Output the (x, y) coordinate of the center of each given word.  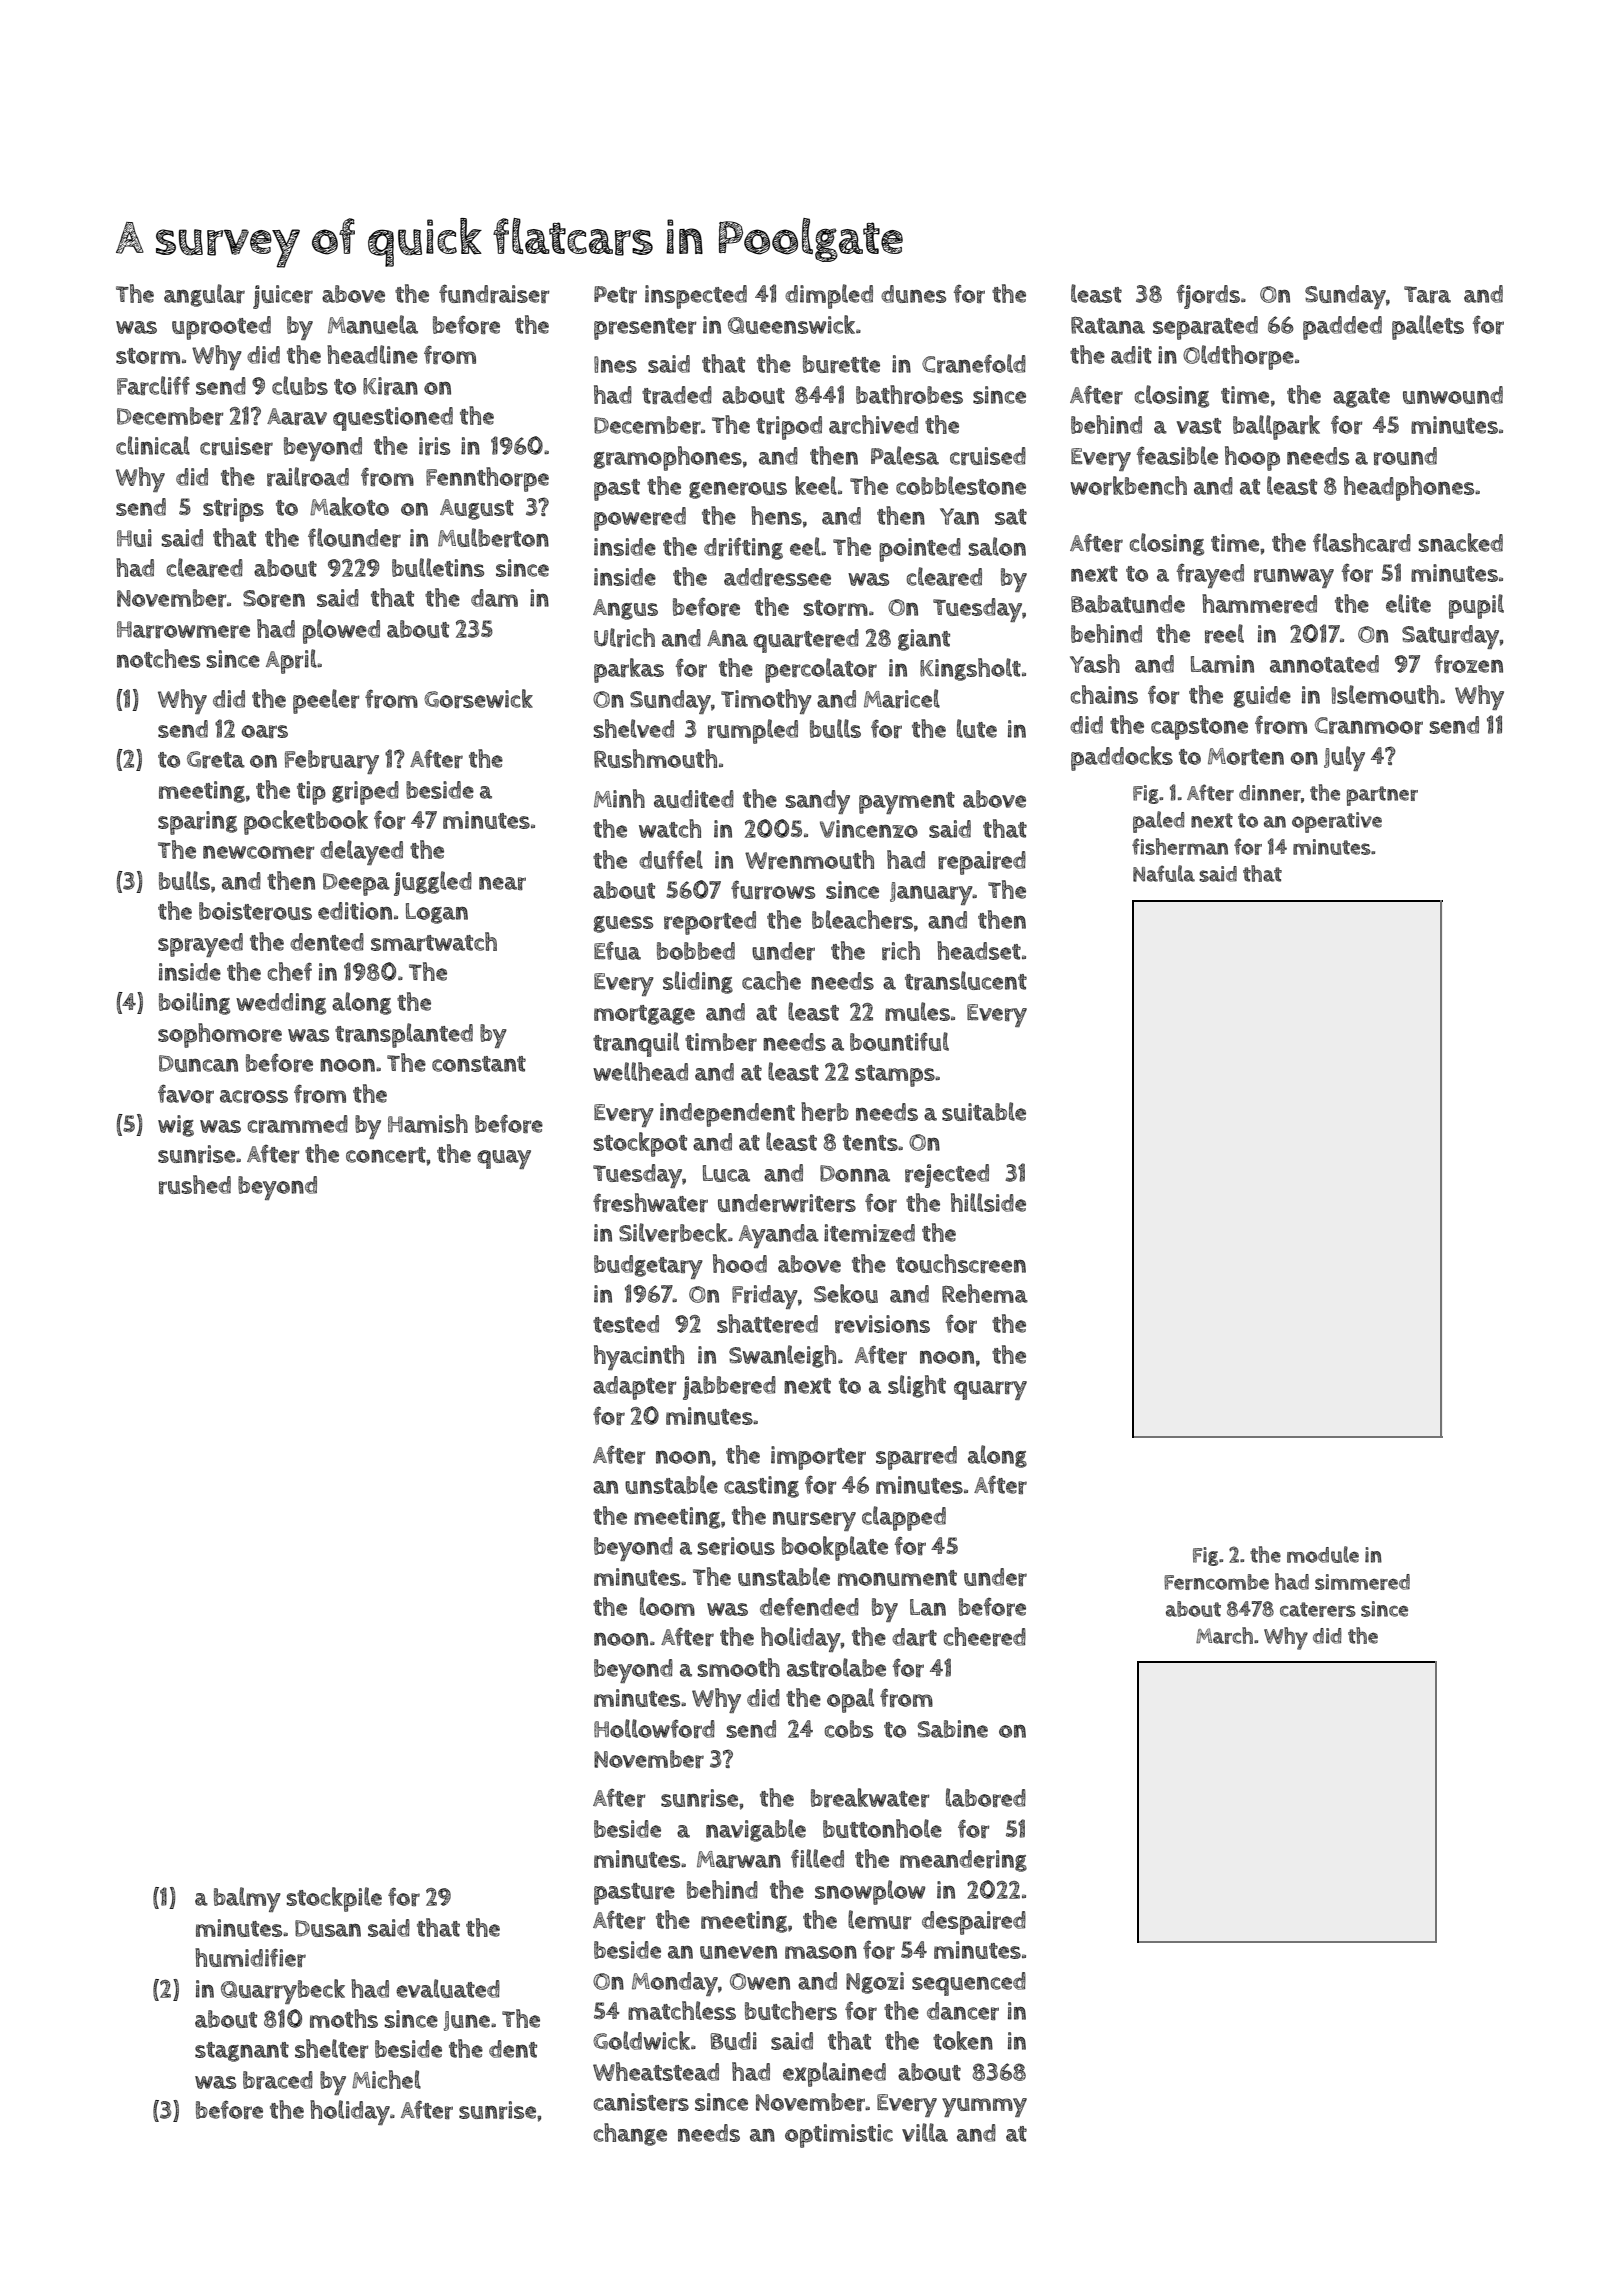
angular (204, 295)
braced (278, 2080)
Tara (1427, 294)
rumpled (753, 731)
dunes (913, 294)
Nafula (1164, 873)
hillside (988, 1202)
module (1323, 1554)
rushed (195, 1184)
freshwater (650, 1202)
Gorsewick (478, 698)
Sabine (953, 1729)
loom (667, 1606)
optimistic (839, 2136)
